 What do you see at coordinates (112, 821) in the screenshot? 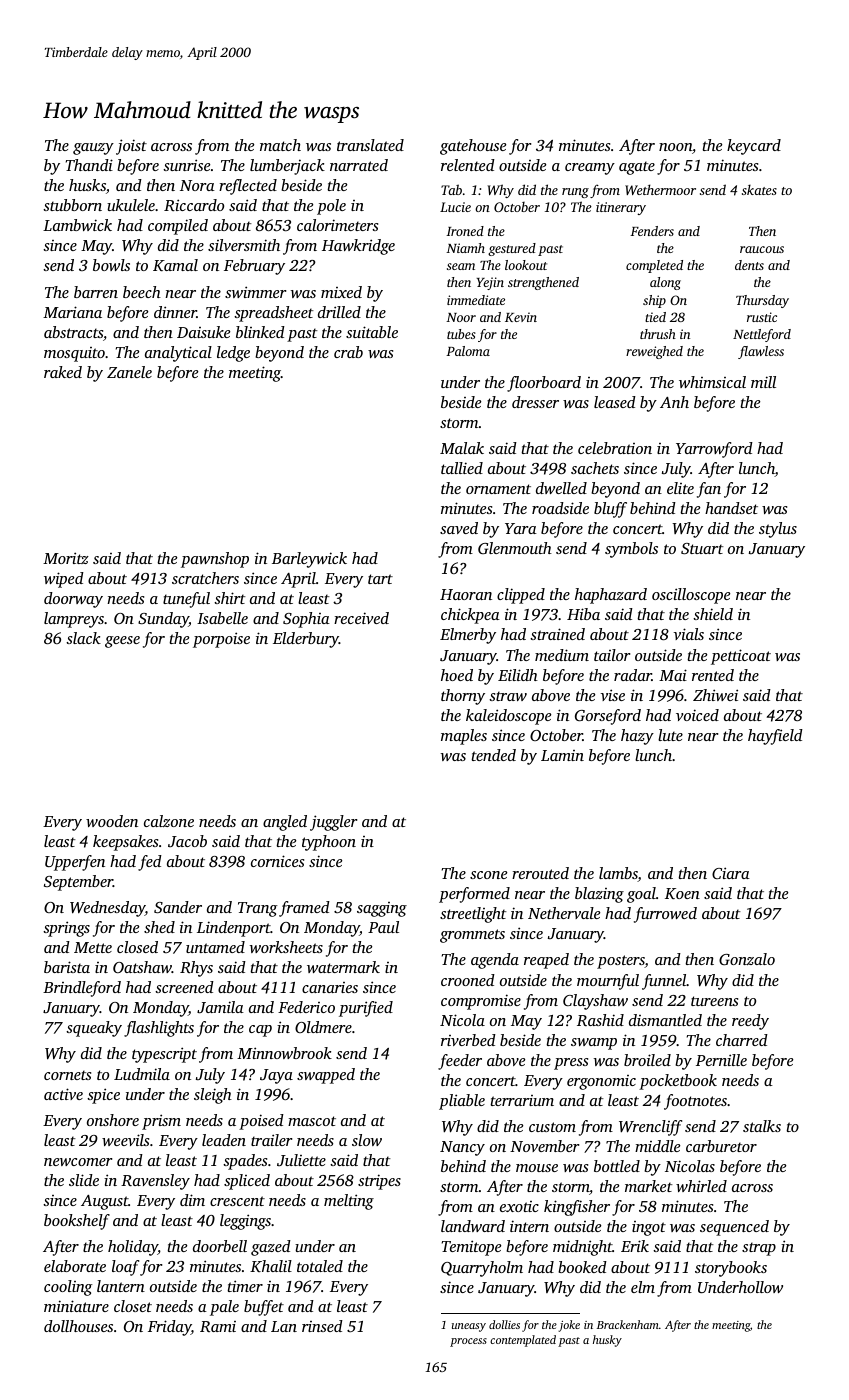
I see `wooden` at bounding box center [112, 821].
